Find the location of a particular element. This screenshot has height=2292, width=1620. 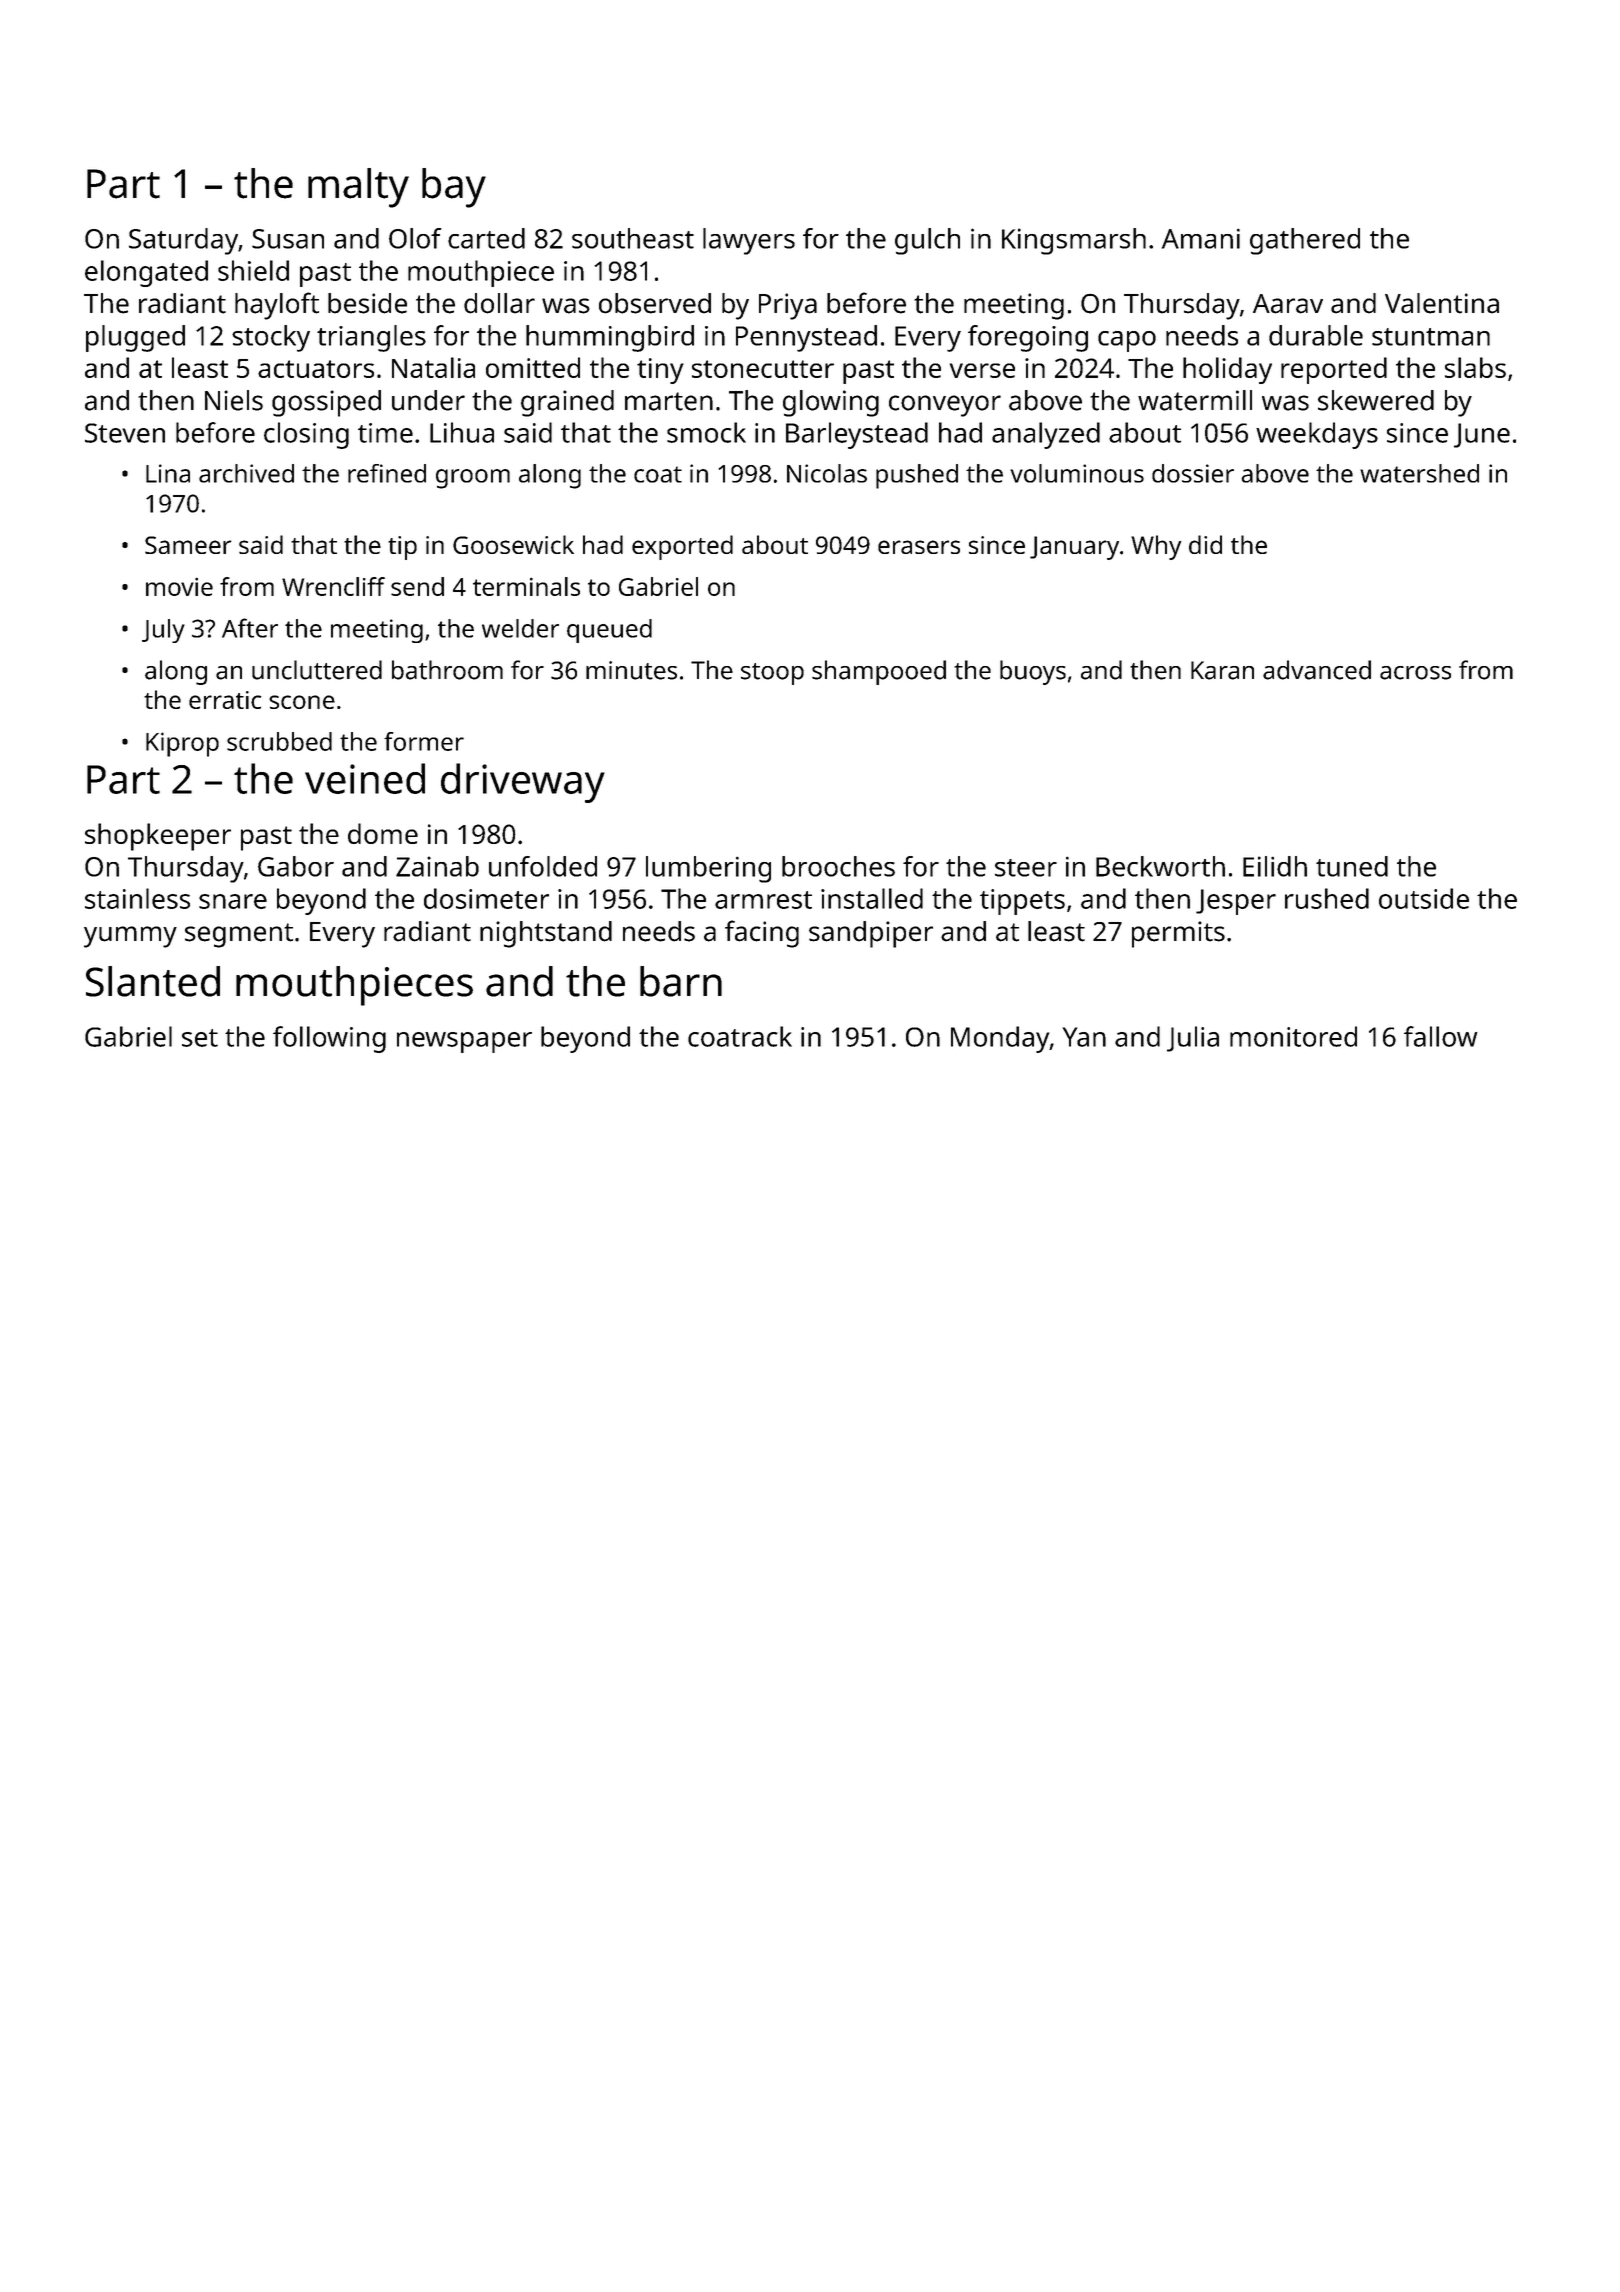

Slanted is located at coordinates (153, 981).
